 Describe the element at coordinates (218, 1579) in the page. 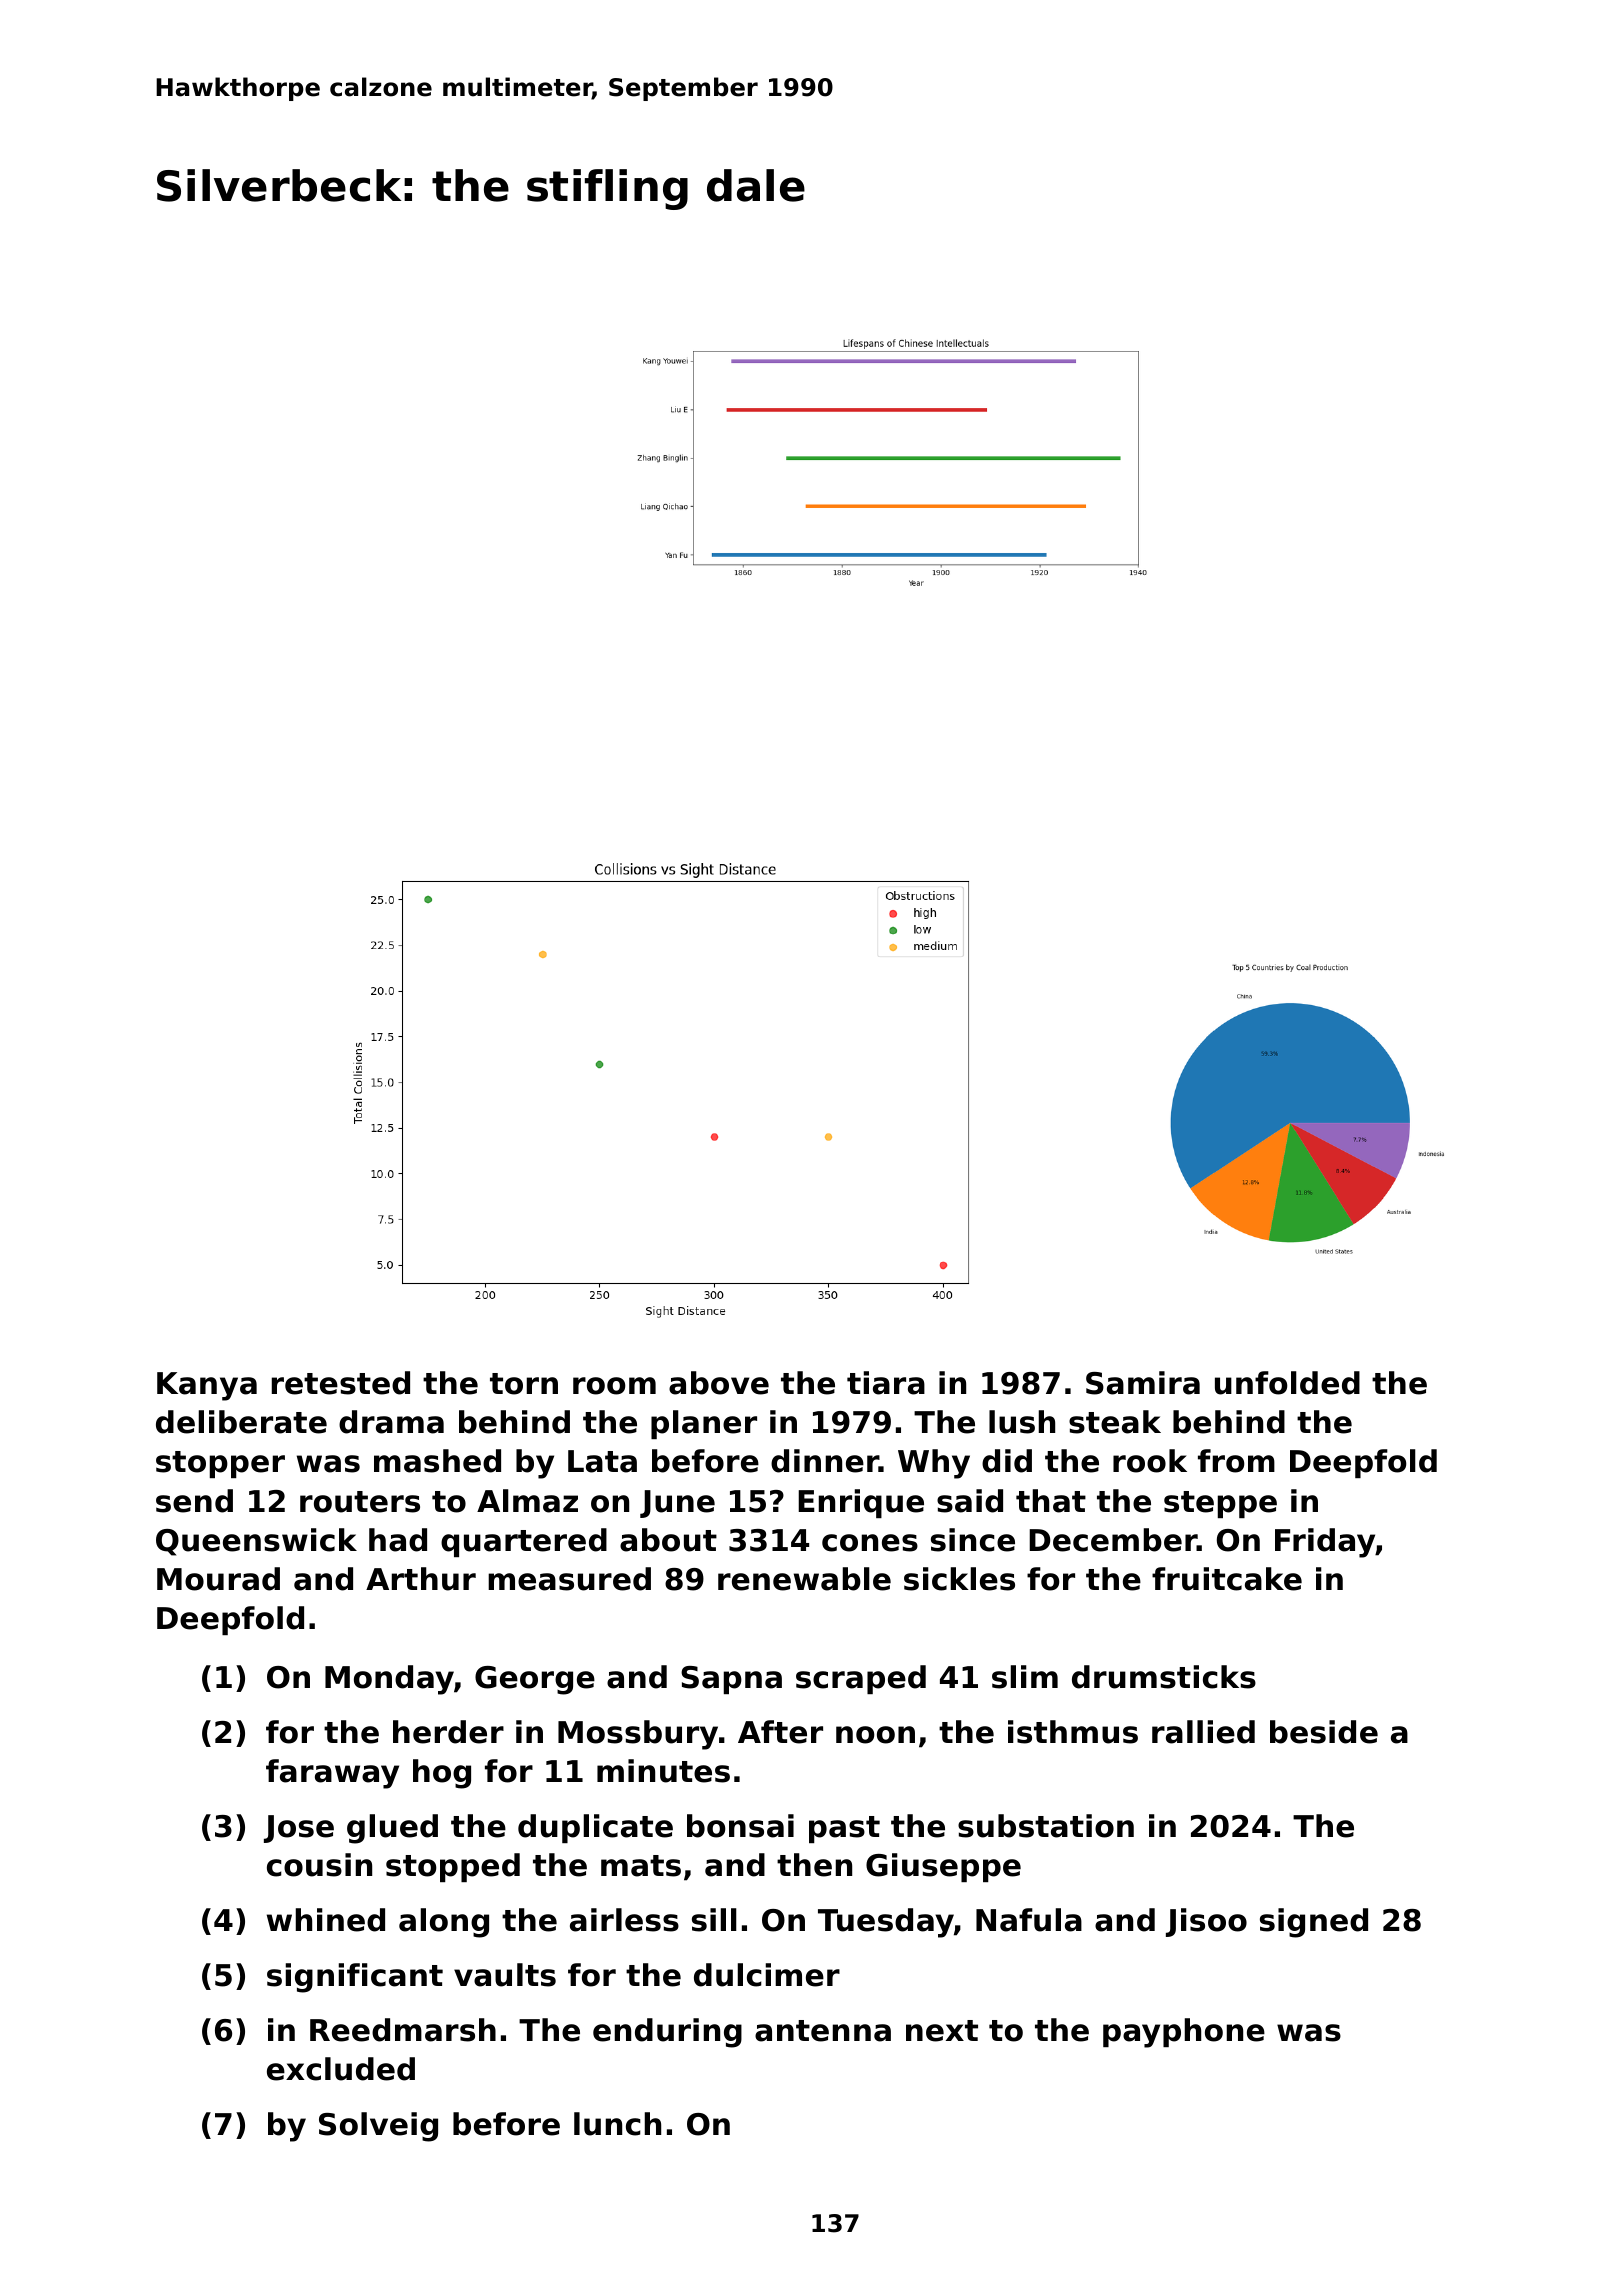

I see `Mourad` at that location.
